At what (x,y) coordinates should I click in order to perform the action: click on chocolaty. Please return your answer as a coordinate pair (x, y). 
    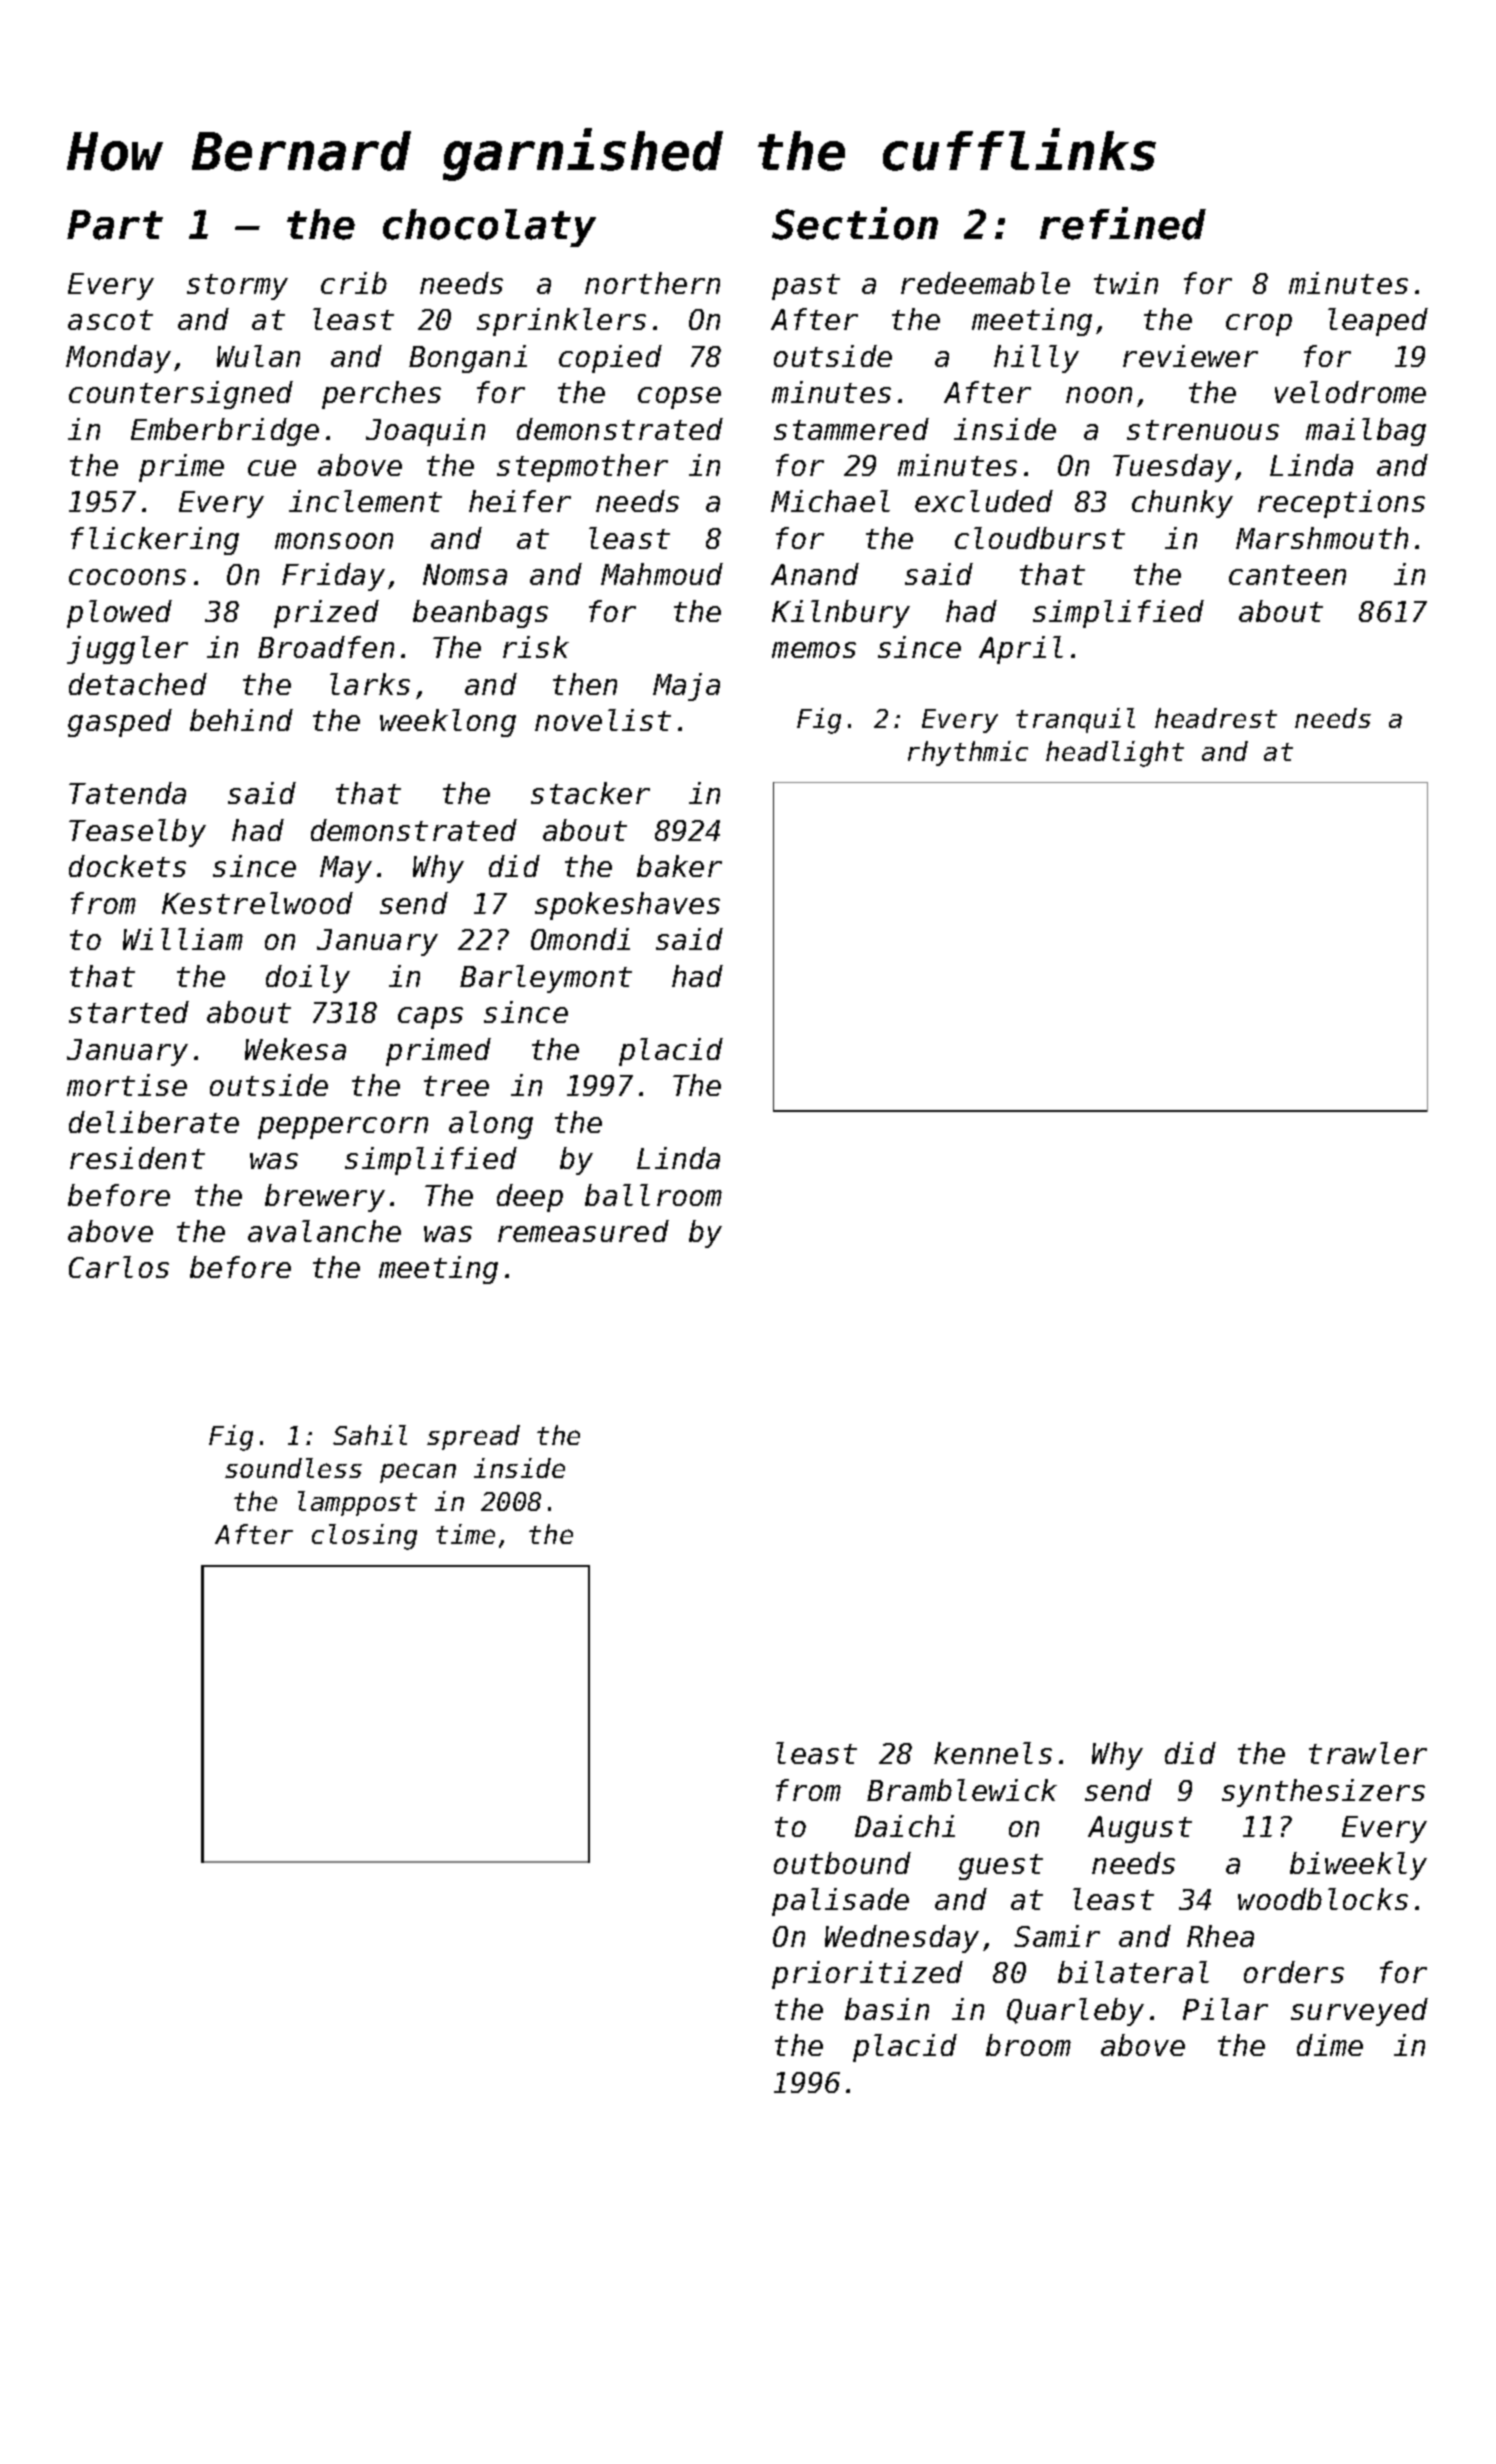
    Looking at the image, I should click on (489, 228).
